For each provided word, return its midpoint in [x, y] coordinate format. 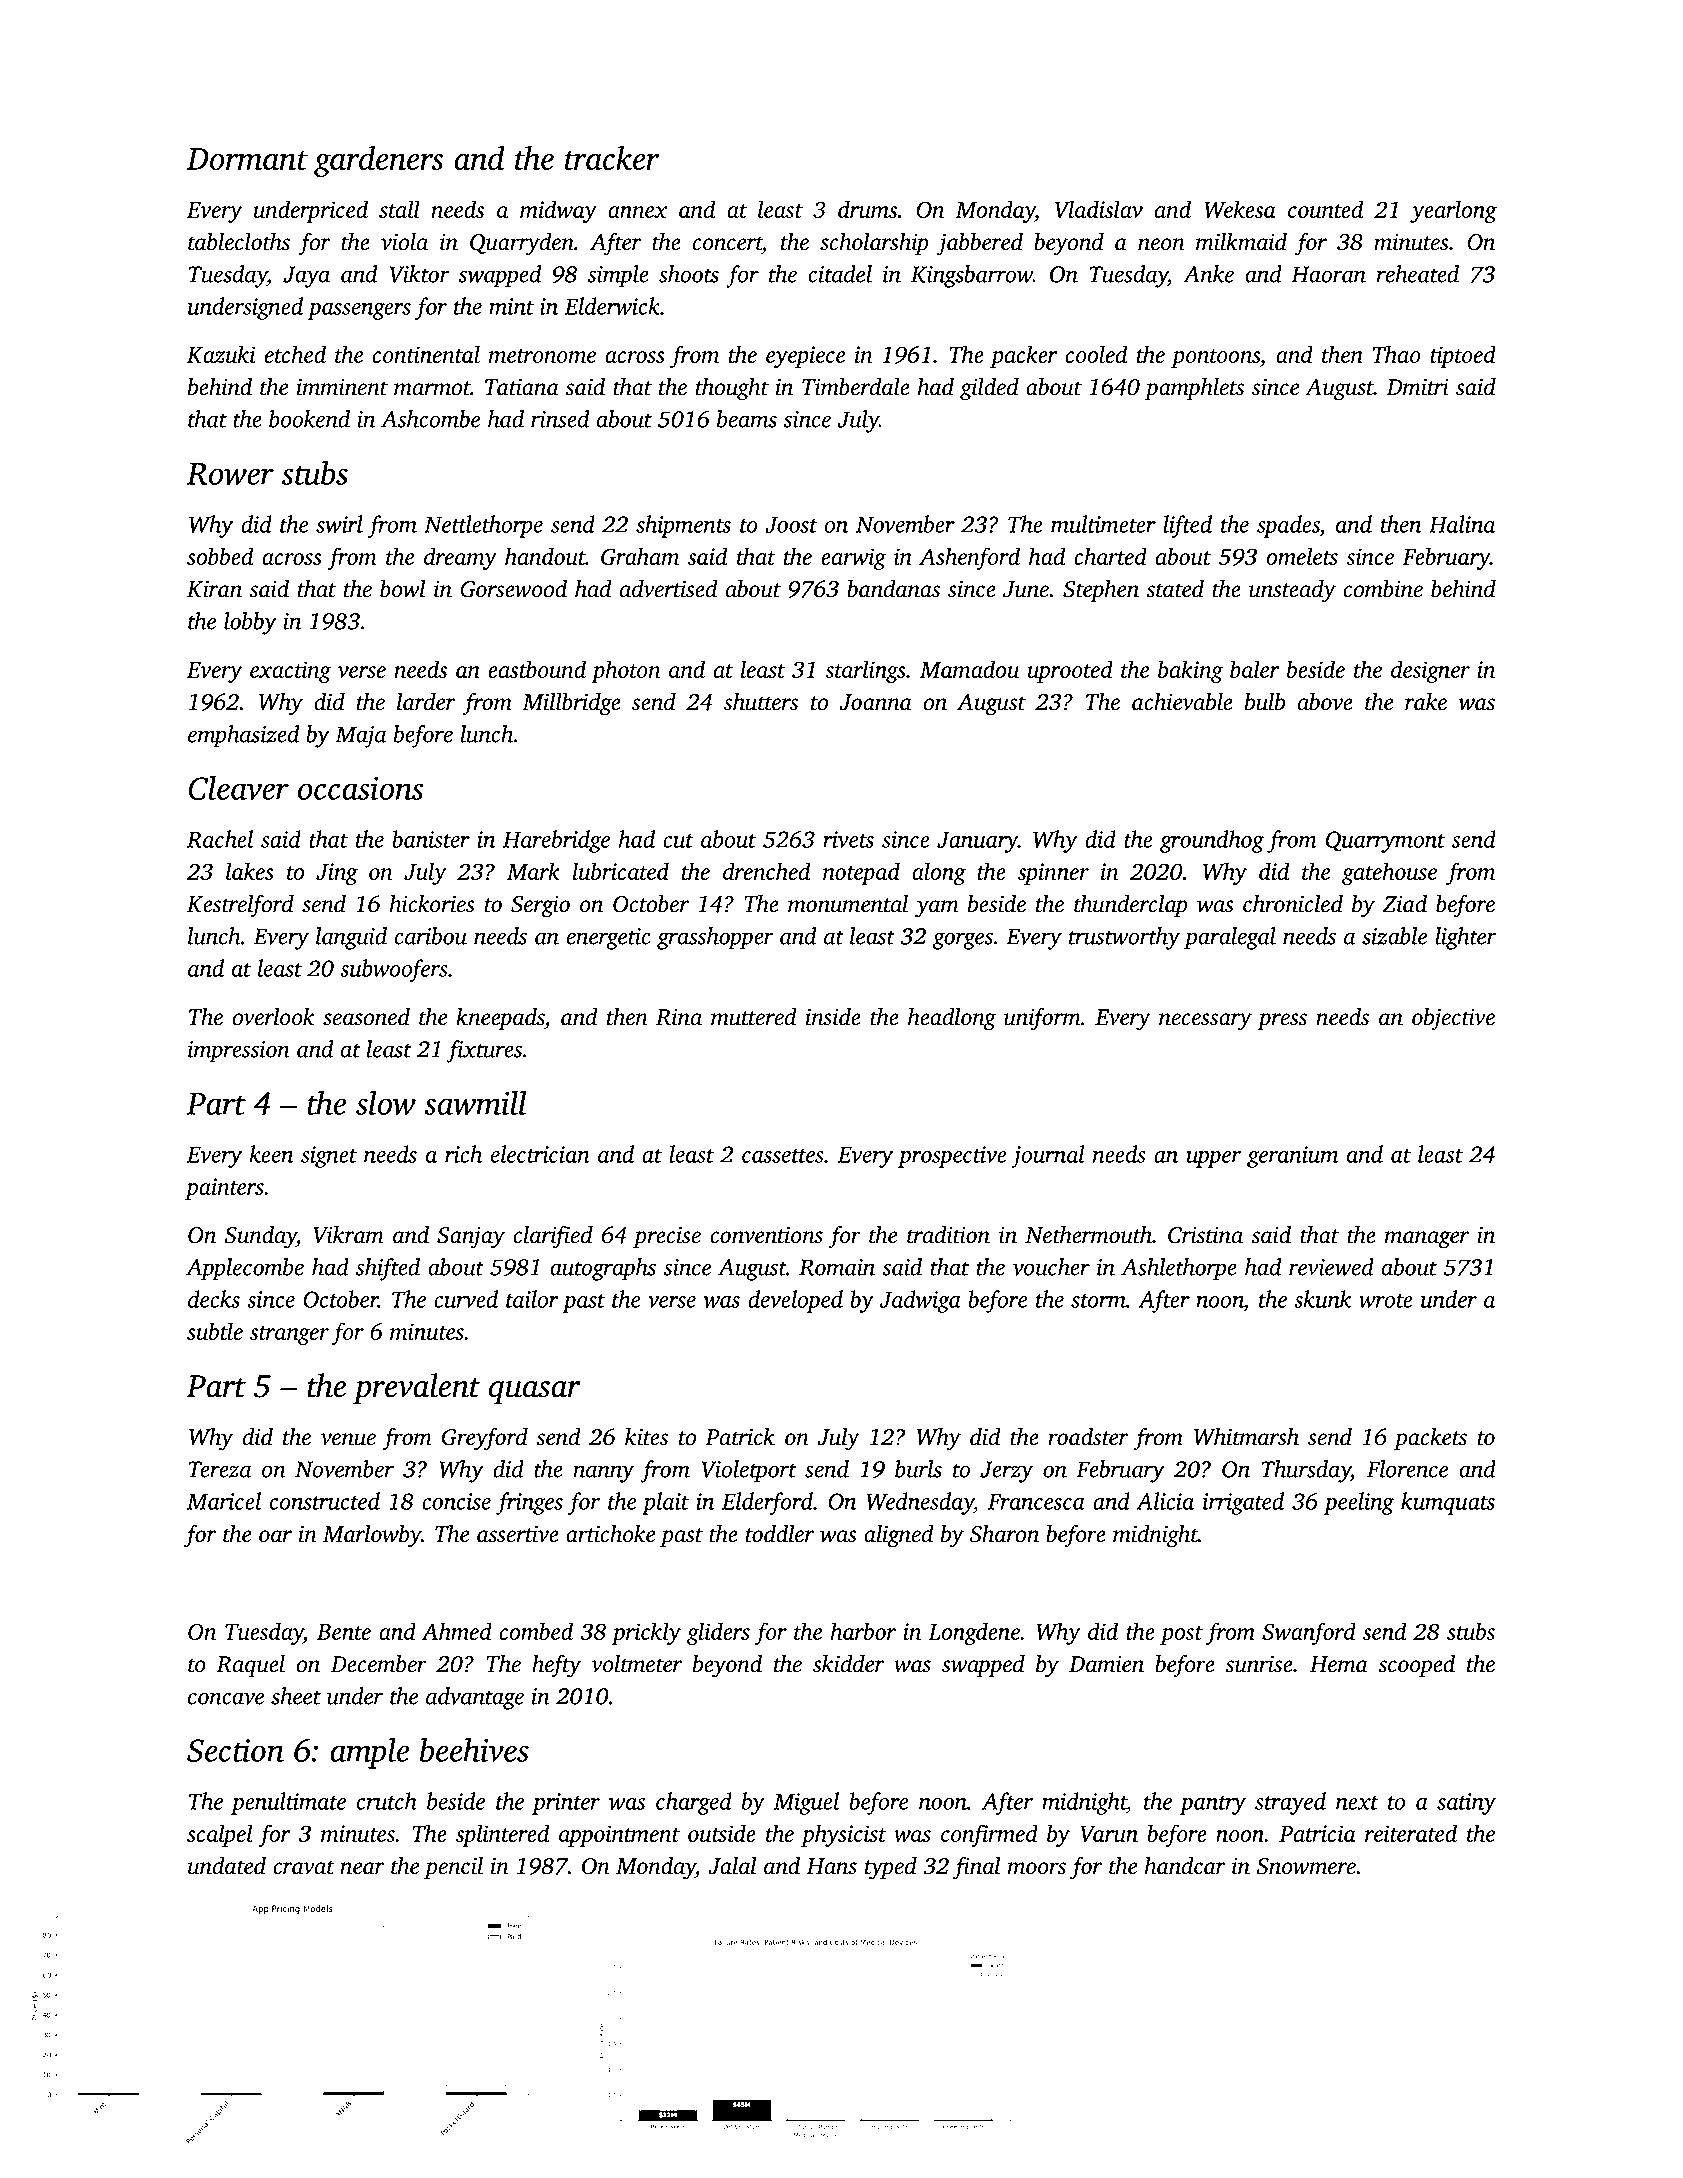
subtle [215, 1331]
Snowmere [1306, 1866]
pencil [453, 1868]
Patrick [740, 1437]
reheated [1418, 274]
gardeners [378, 161]
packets [1430, 1439]
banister [431, 839]
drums [867, 209]
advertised [669, 589]
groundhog [1212, 841]
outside [722, 1833]
